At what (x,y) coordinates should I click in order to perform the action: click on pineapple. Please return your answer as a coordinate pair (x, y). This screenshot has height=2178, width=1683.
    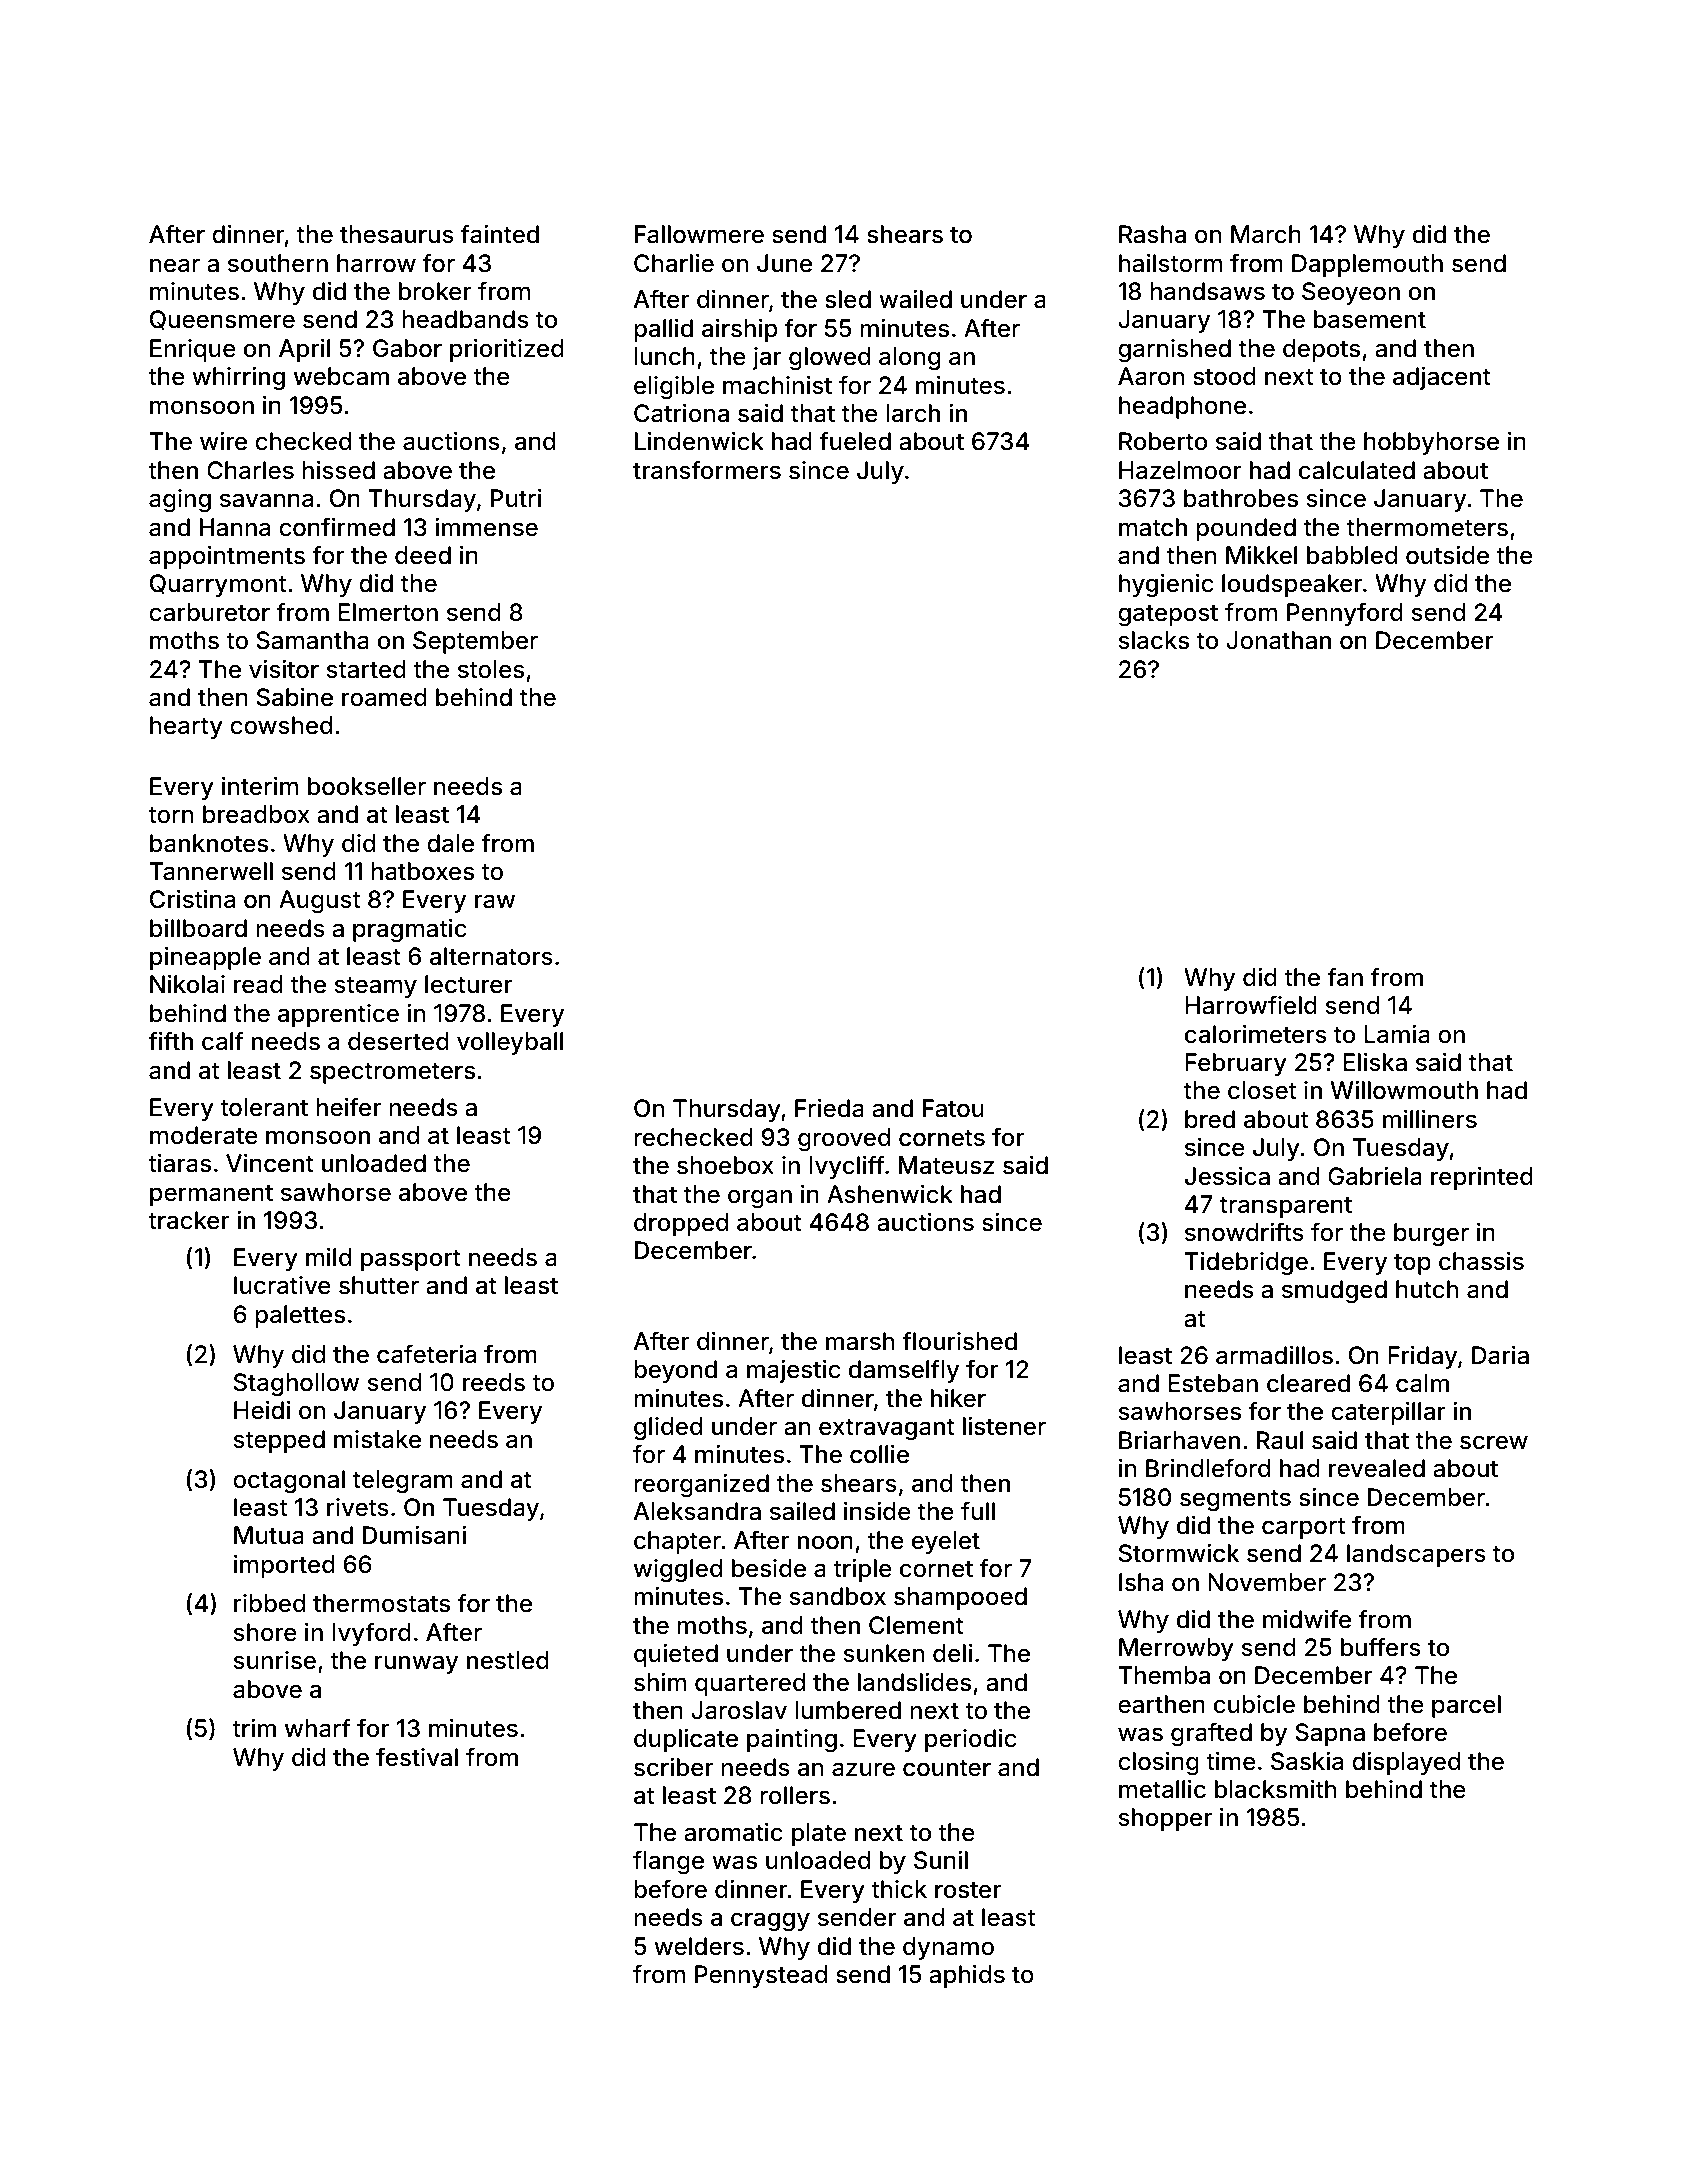
    Looking at the image, I should click on (205, 958).
